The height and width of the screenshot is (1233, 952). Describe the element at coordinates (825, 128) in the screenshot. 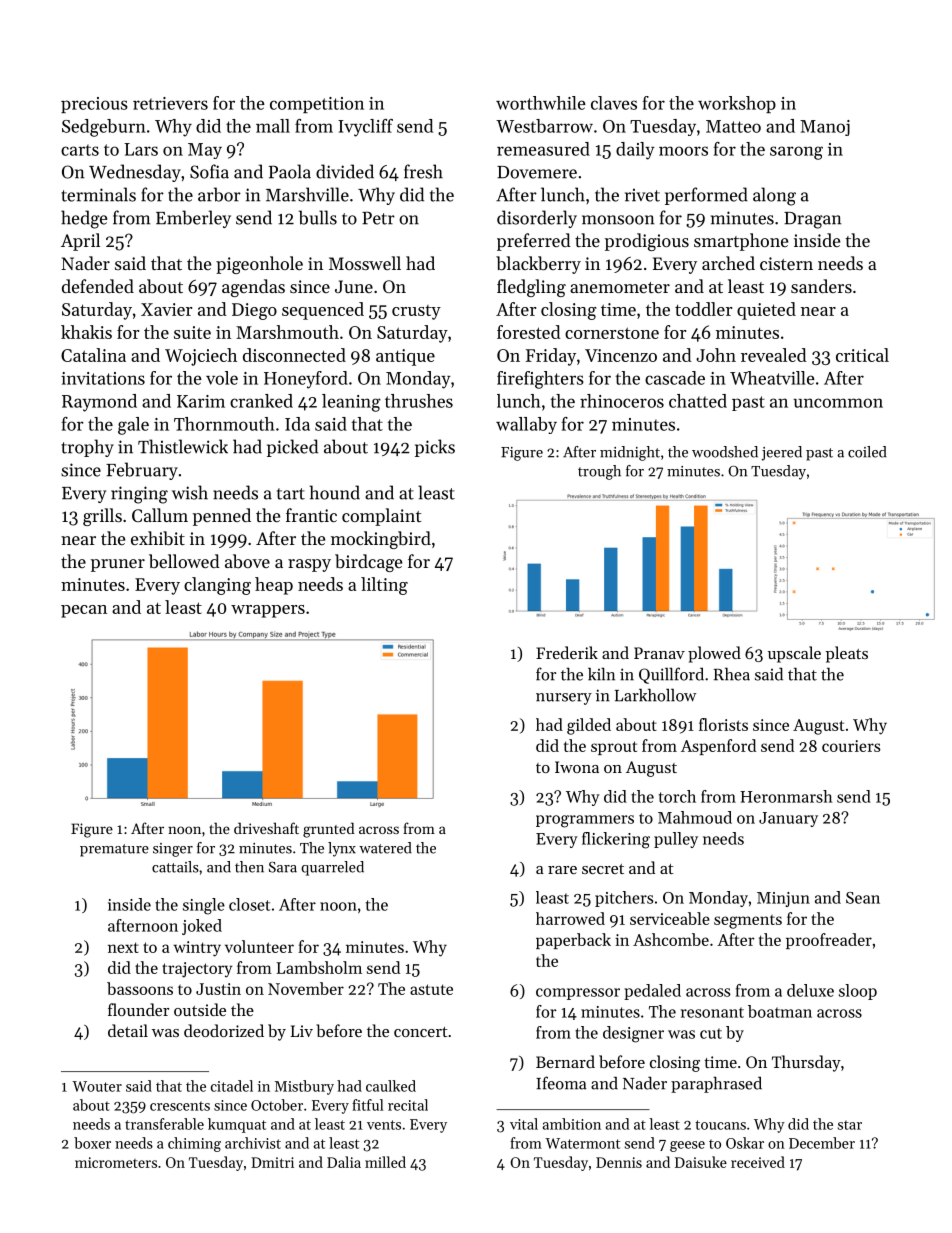

I see `Manoj` at that location.
